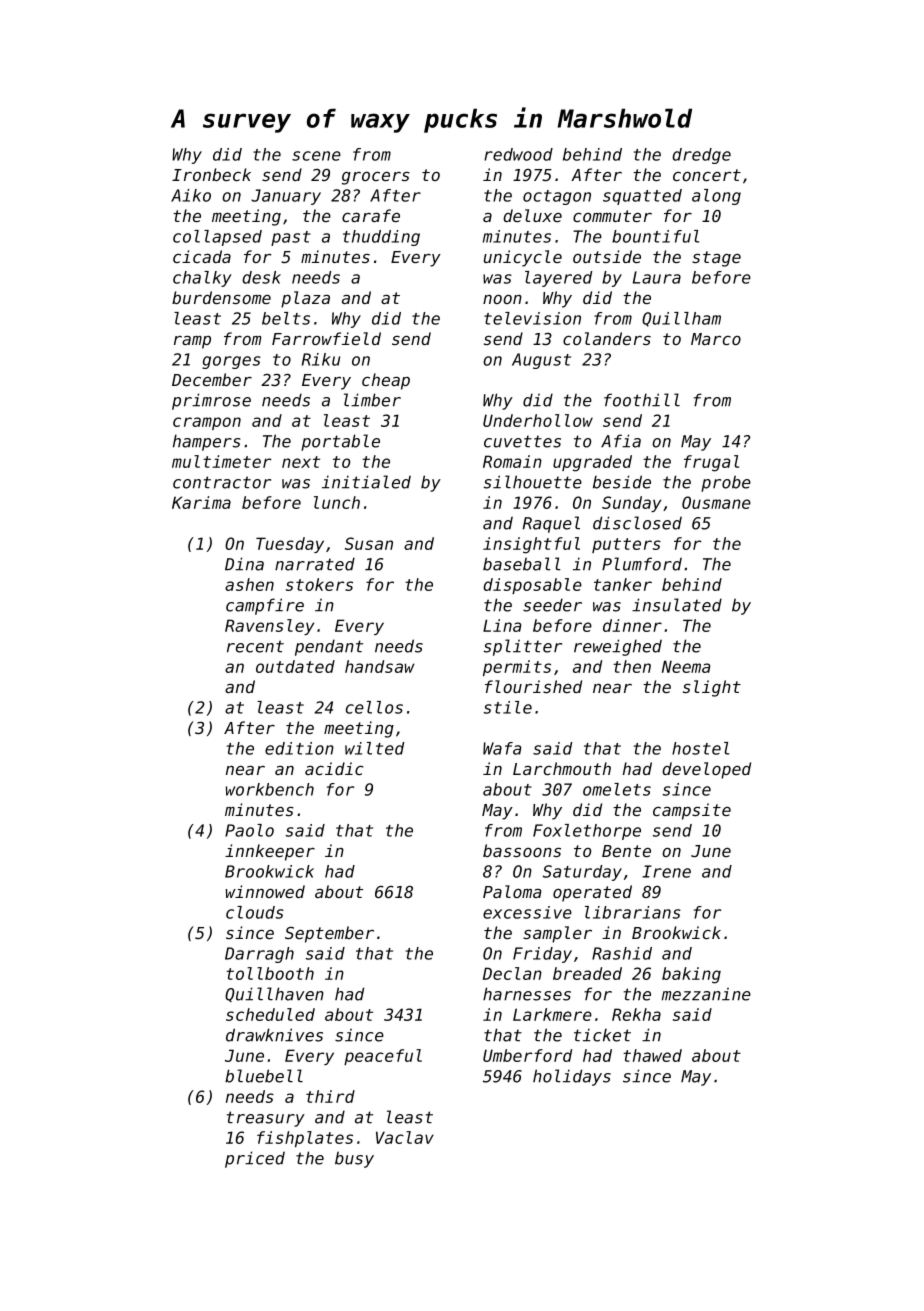 The width and height of the document is (924, 1311). I want to click on Wafa, so click(502, 748).
